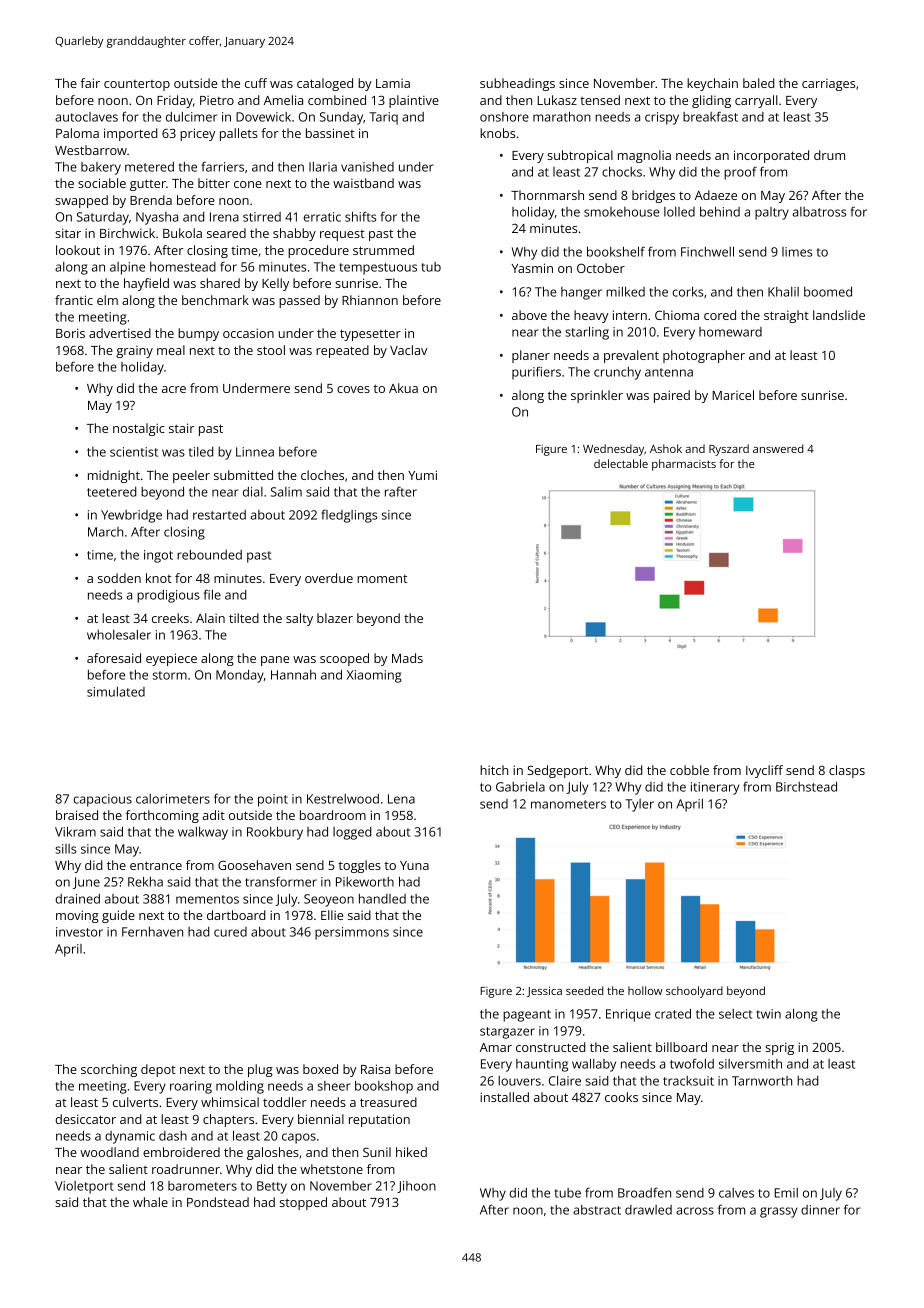 Image resolution: width=924 pixels, height=1308 pixels. I want to click on Thornmarsh, so click(547, 195).
